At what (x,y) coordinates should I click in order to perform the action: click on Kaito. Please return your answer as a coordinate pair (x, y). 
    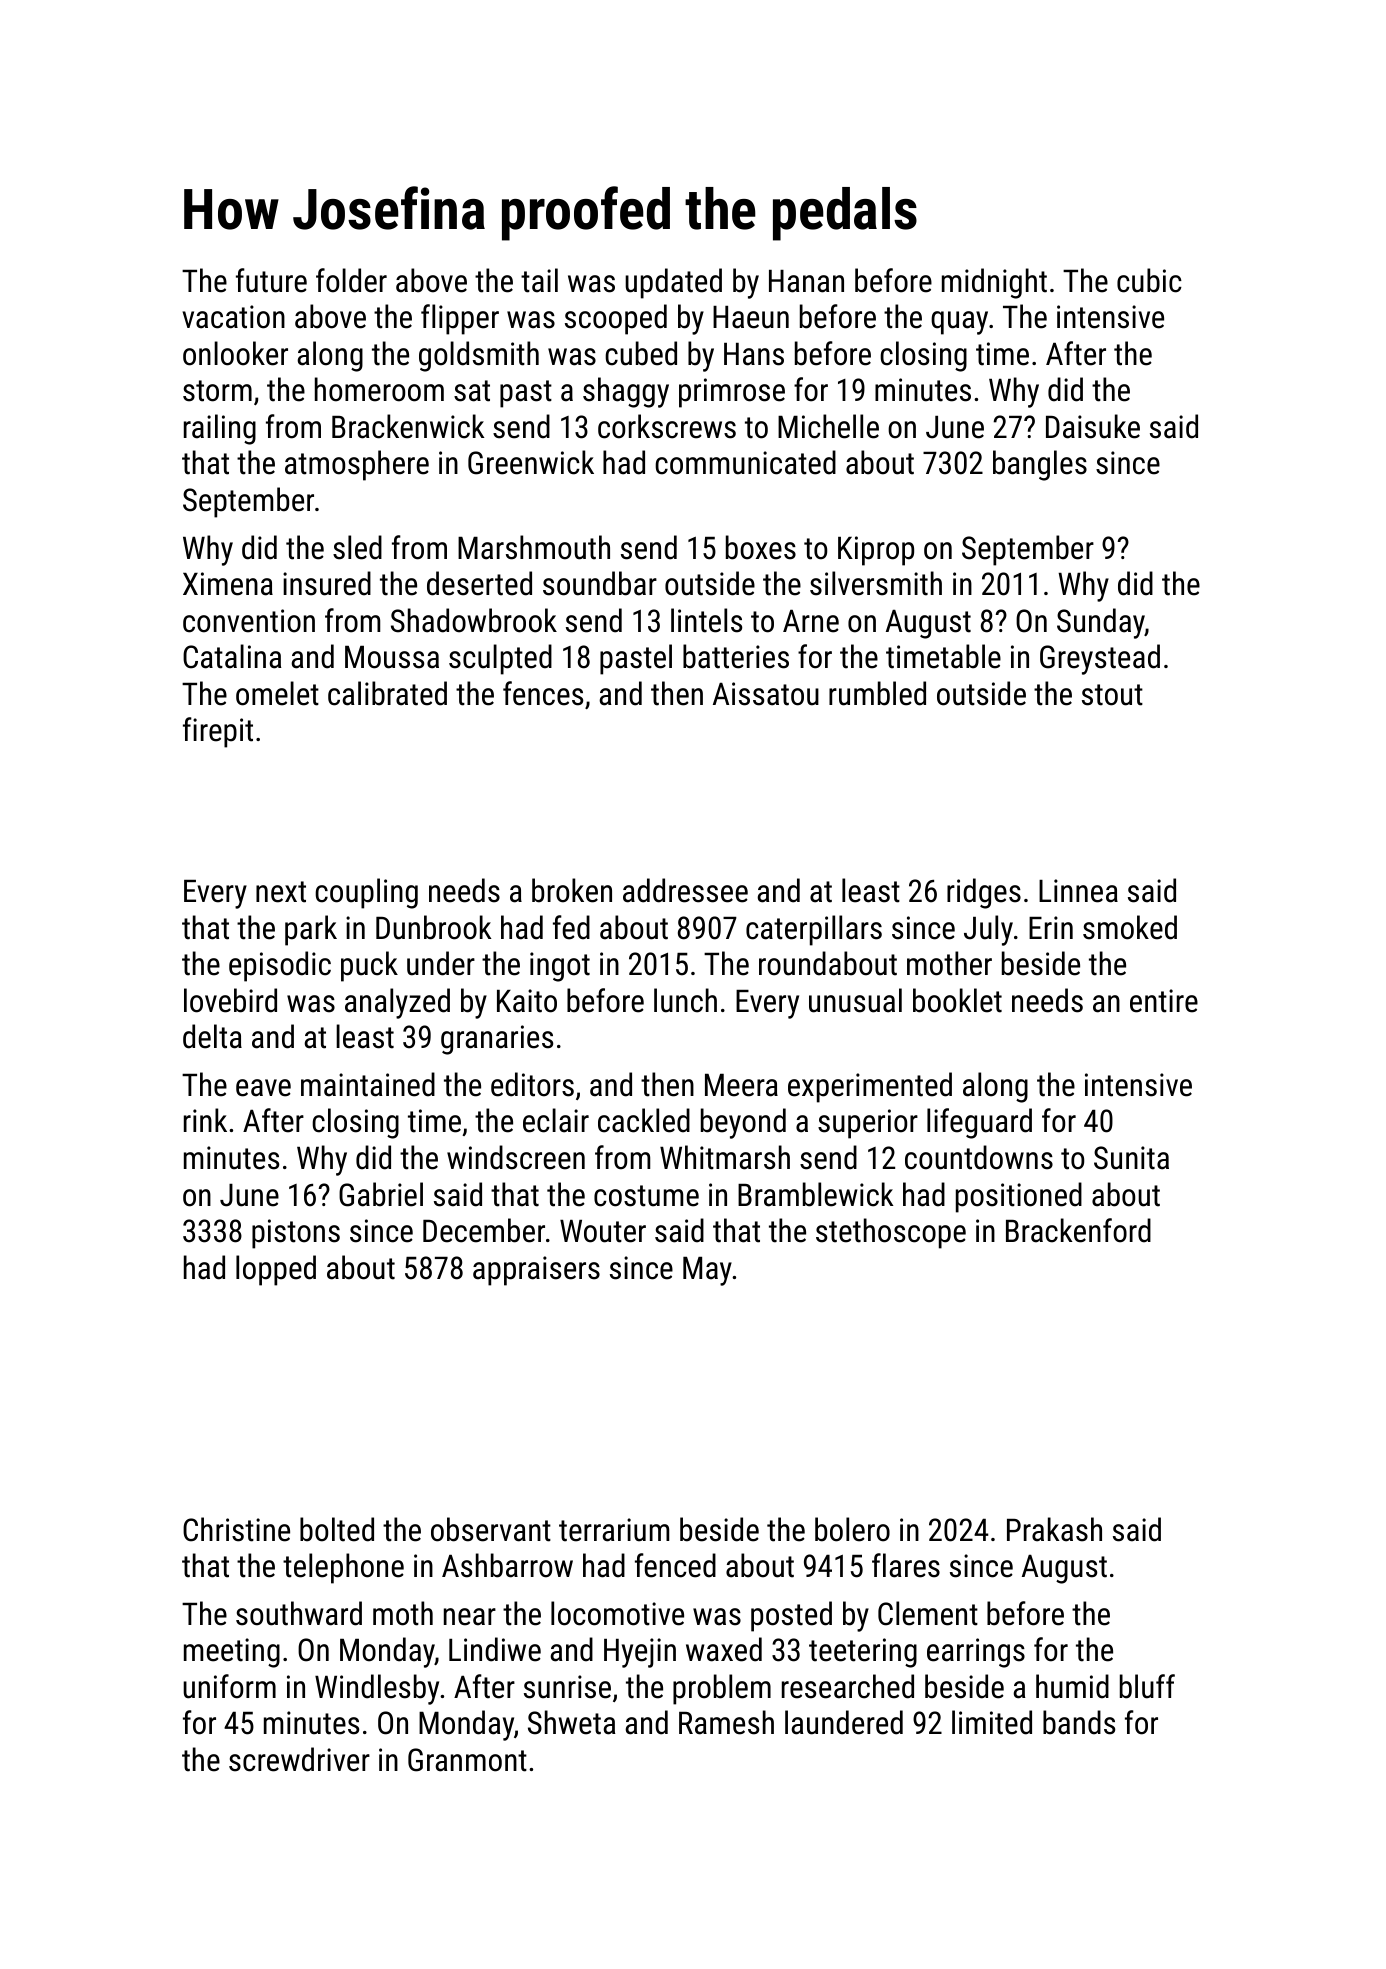
    Looking at the image, I should click on (527, 1001).
